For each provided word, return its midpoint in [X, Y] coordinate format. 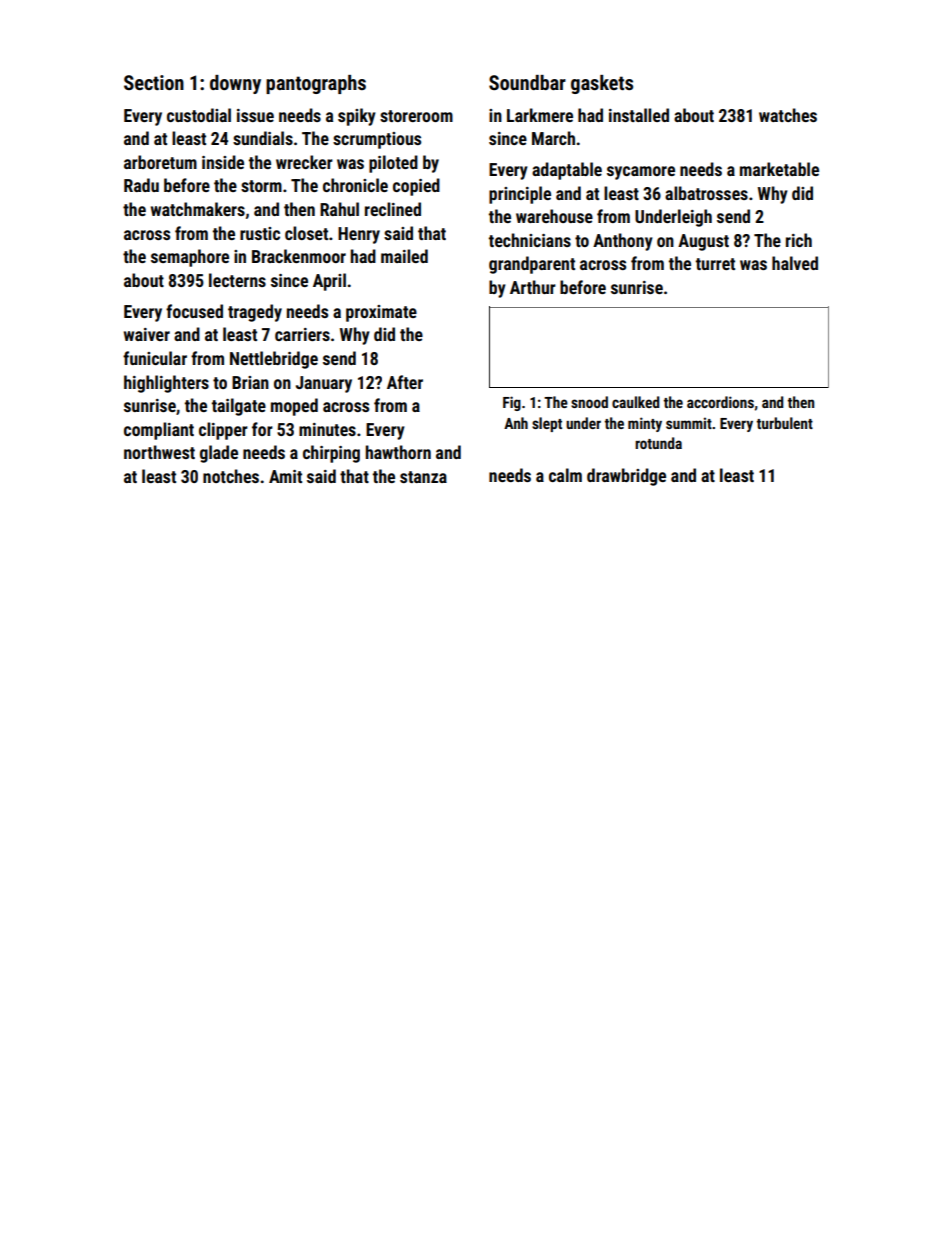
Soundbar [527, 82]
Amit [285, 476]
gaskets [602, 84]
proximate [381, 313]
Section [154, 82]
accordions [720, 402]
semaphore [190, 258]
